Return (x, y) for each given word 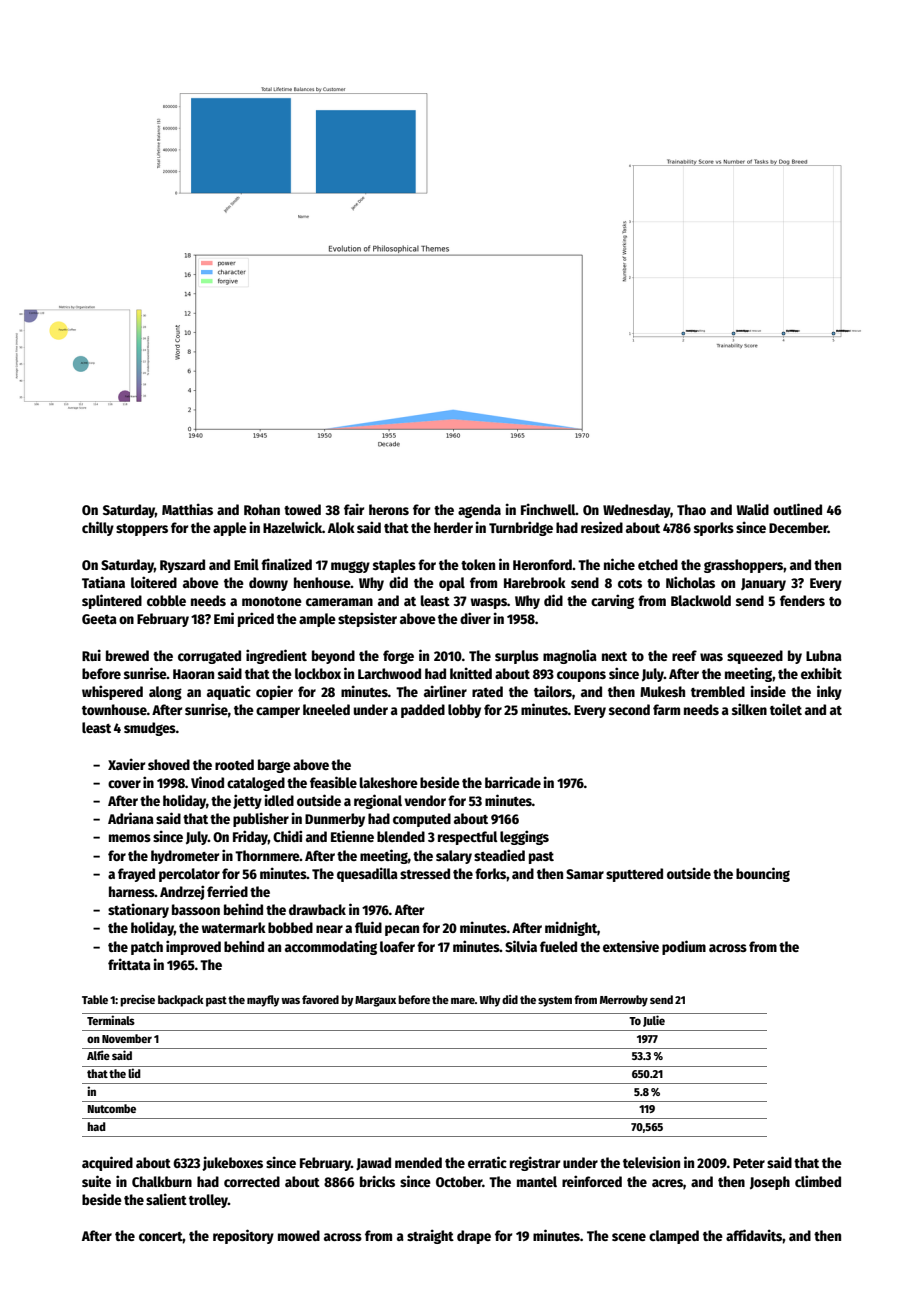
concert (161, 1236)
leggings (524, 837)
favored (320, 999)
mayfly (263, 1001)
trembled (718, 691)
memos (130, 838)
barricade (513, 782)
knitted (471, 673)
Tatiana (103, 582)
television (651, 1162)
